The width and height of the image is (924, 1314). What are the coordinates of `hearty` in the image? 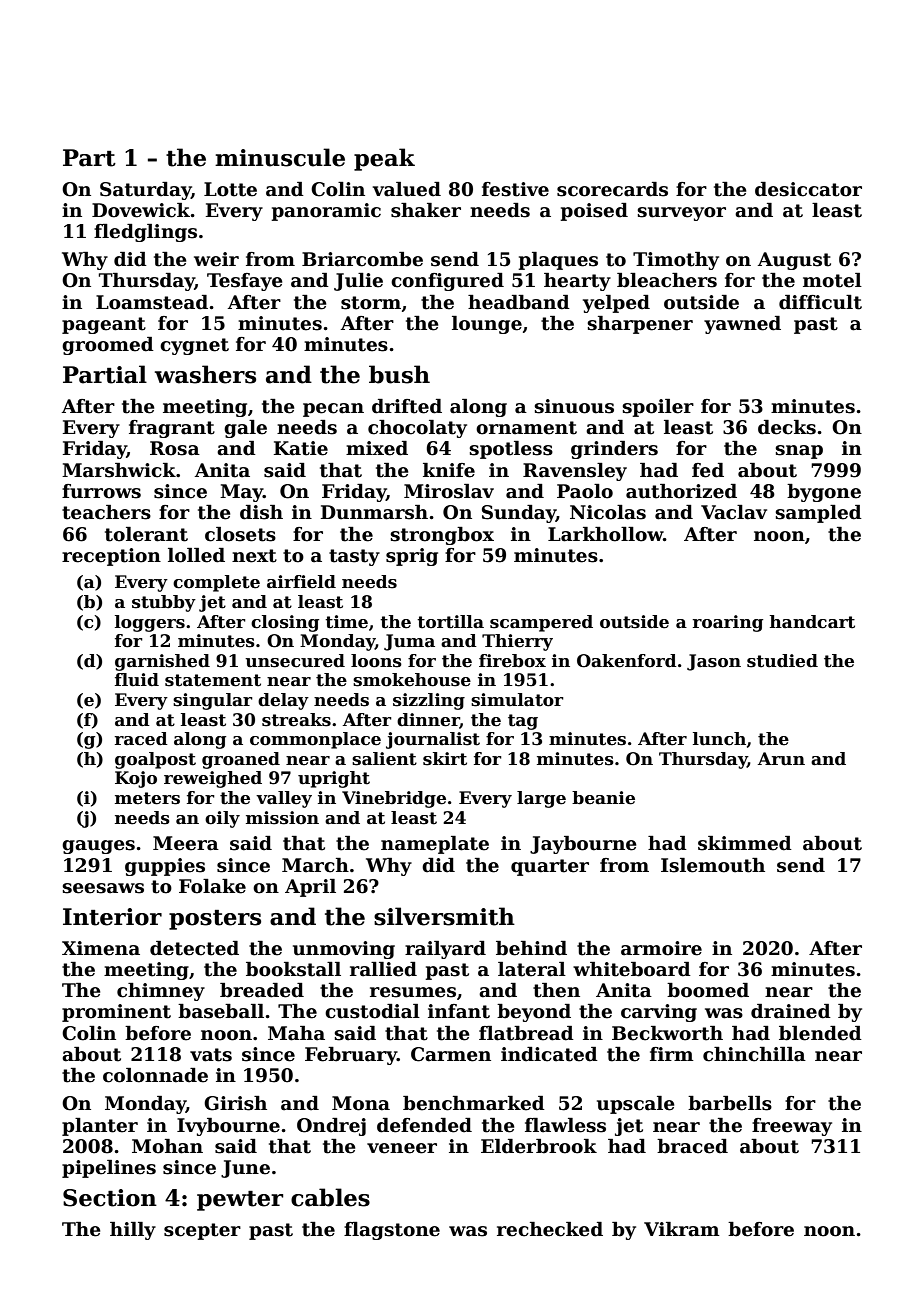 It's located at (577, 282).
